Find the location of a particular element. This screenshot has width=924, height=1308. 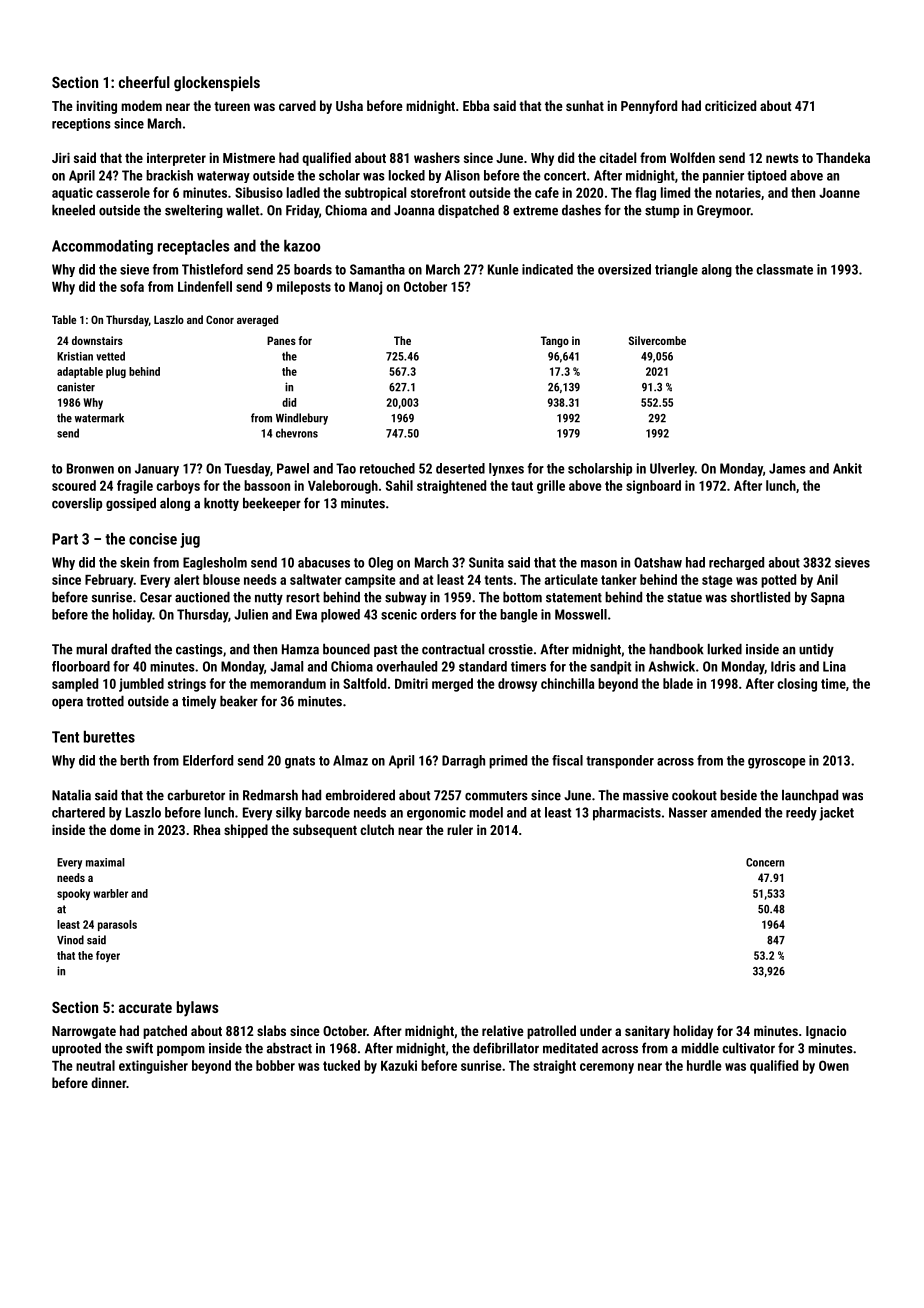

waterway is located at coordinates (223, 177).
